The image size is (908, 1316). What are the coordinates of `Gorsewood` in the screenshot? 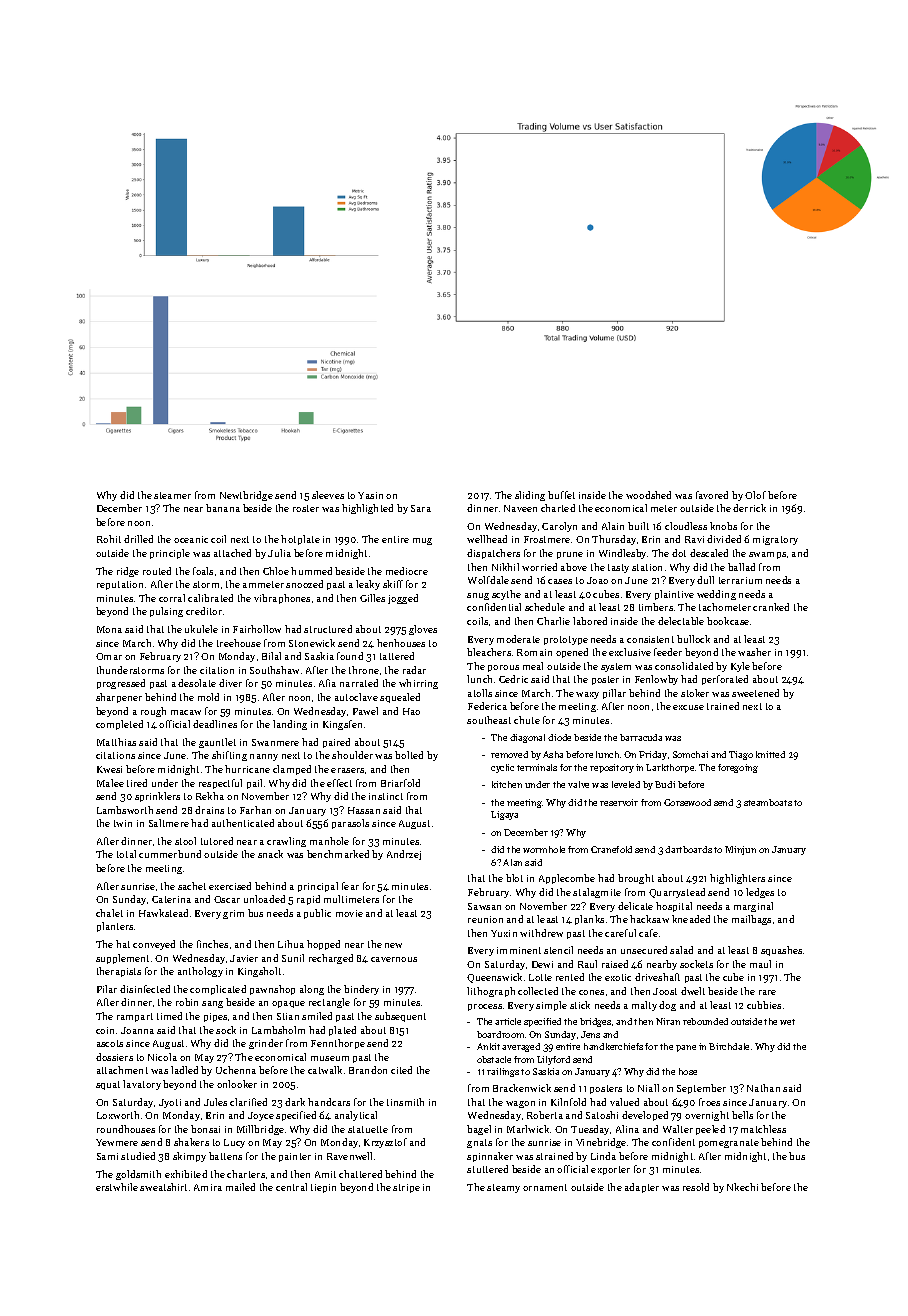 It's located at (687, 802).
